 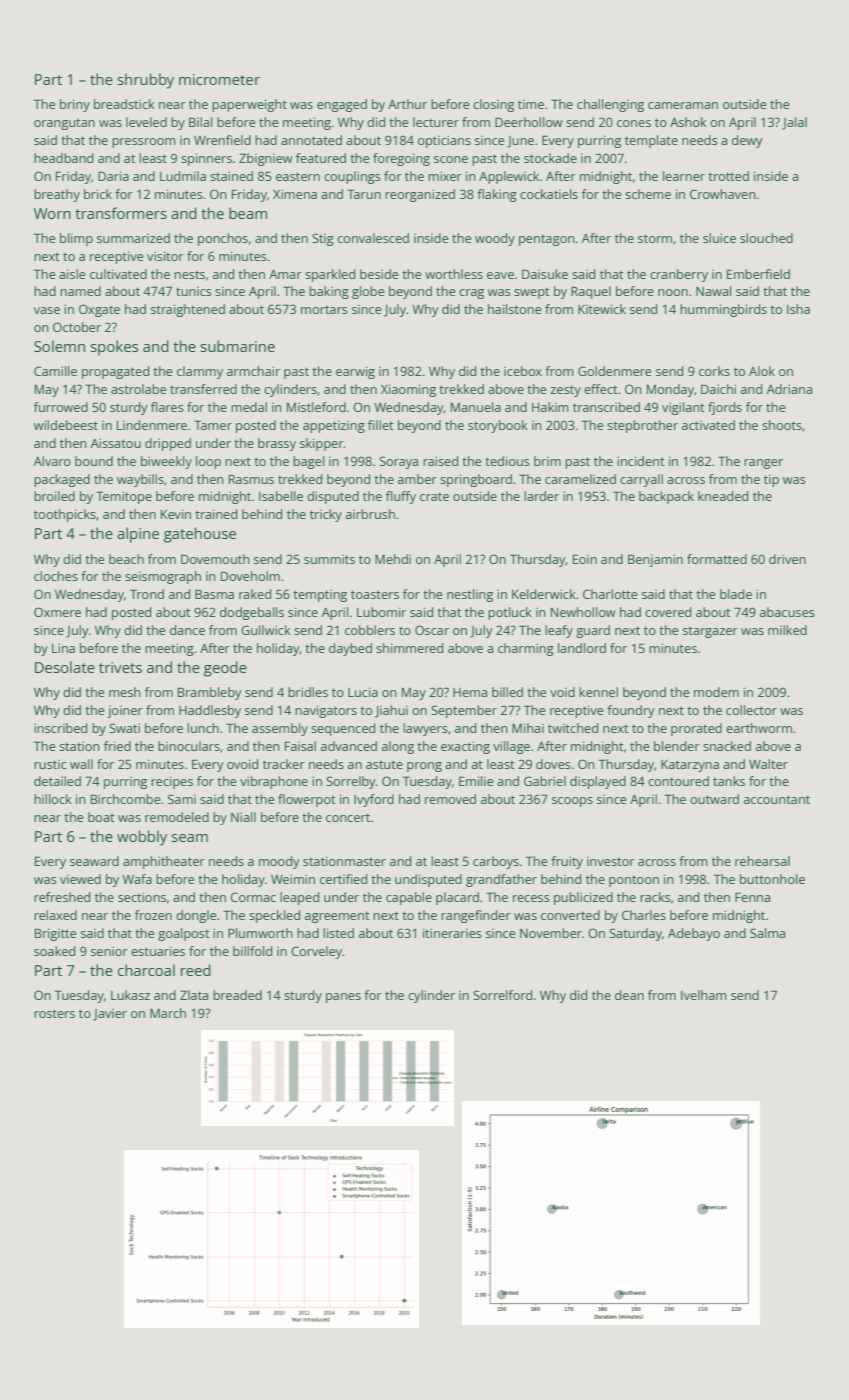 What do you see at coordinates (55, 915) in the screenshot?
I see `relaxed` at bounding box center [55, 915].
